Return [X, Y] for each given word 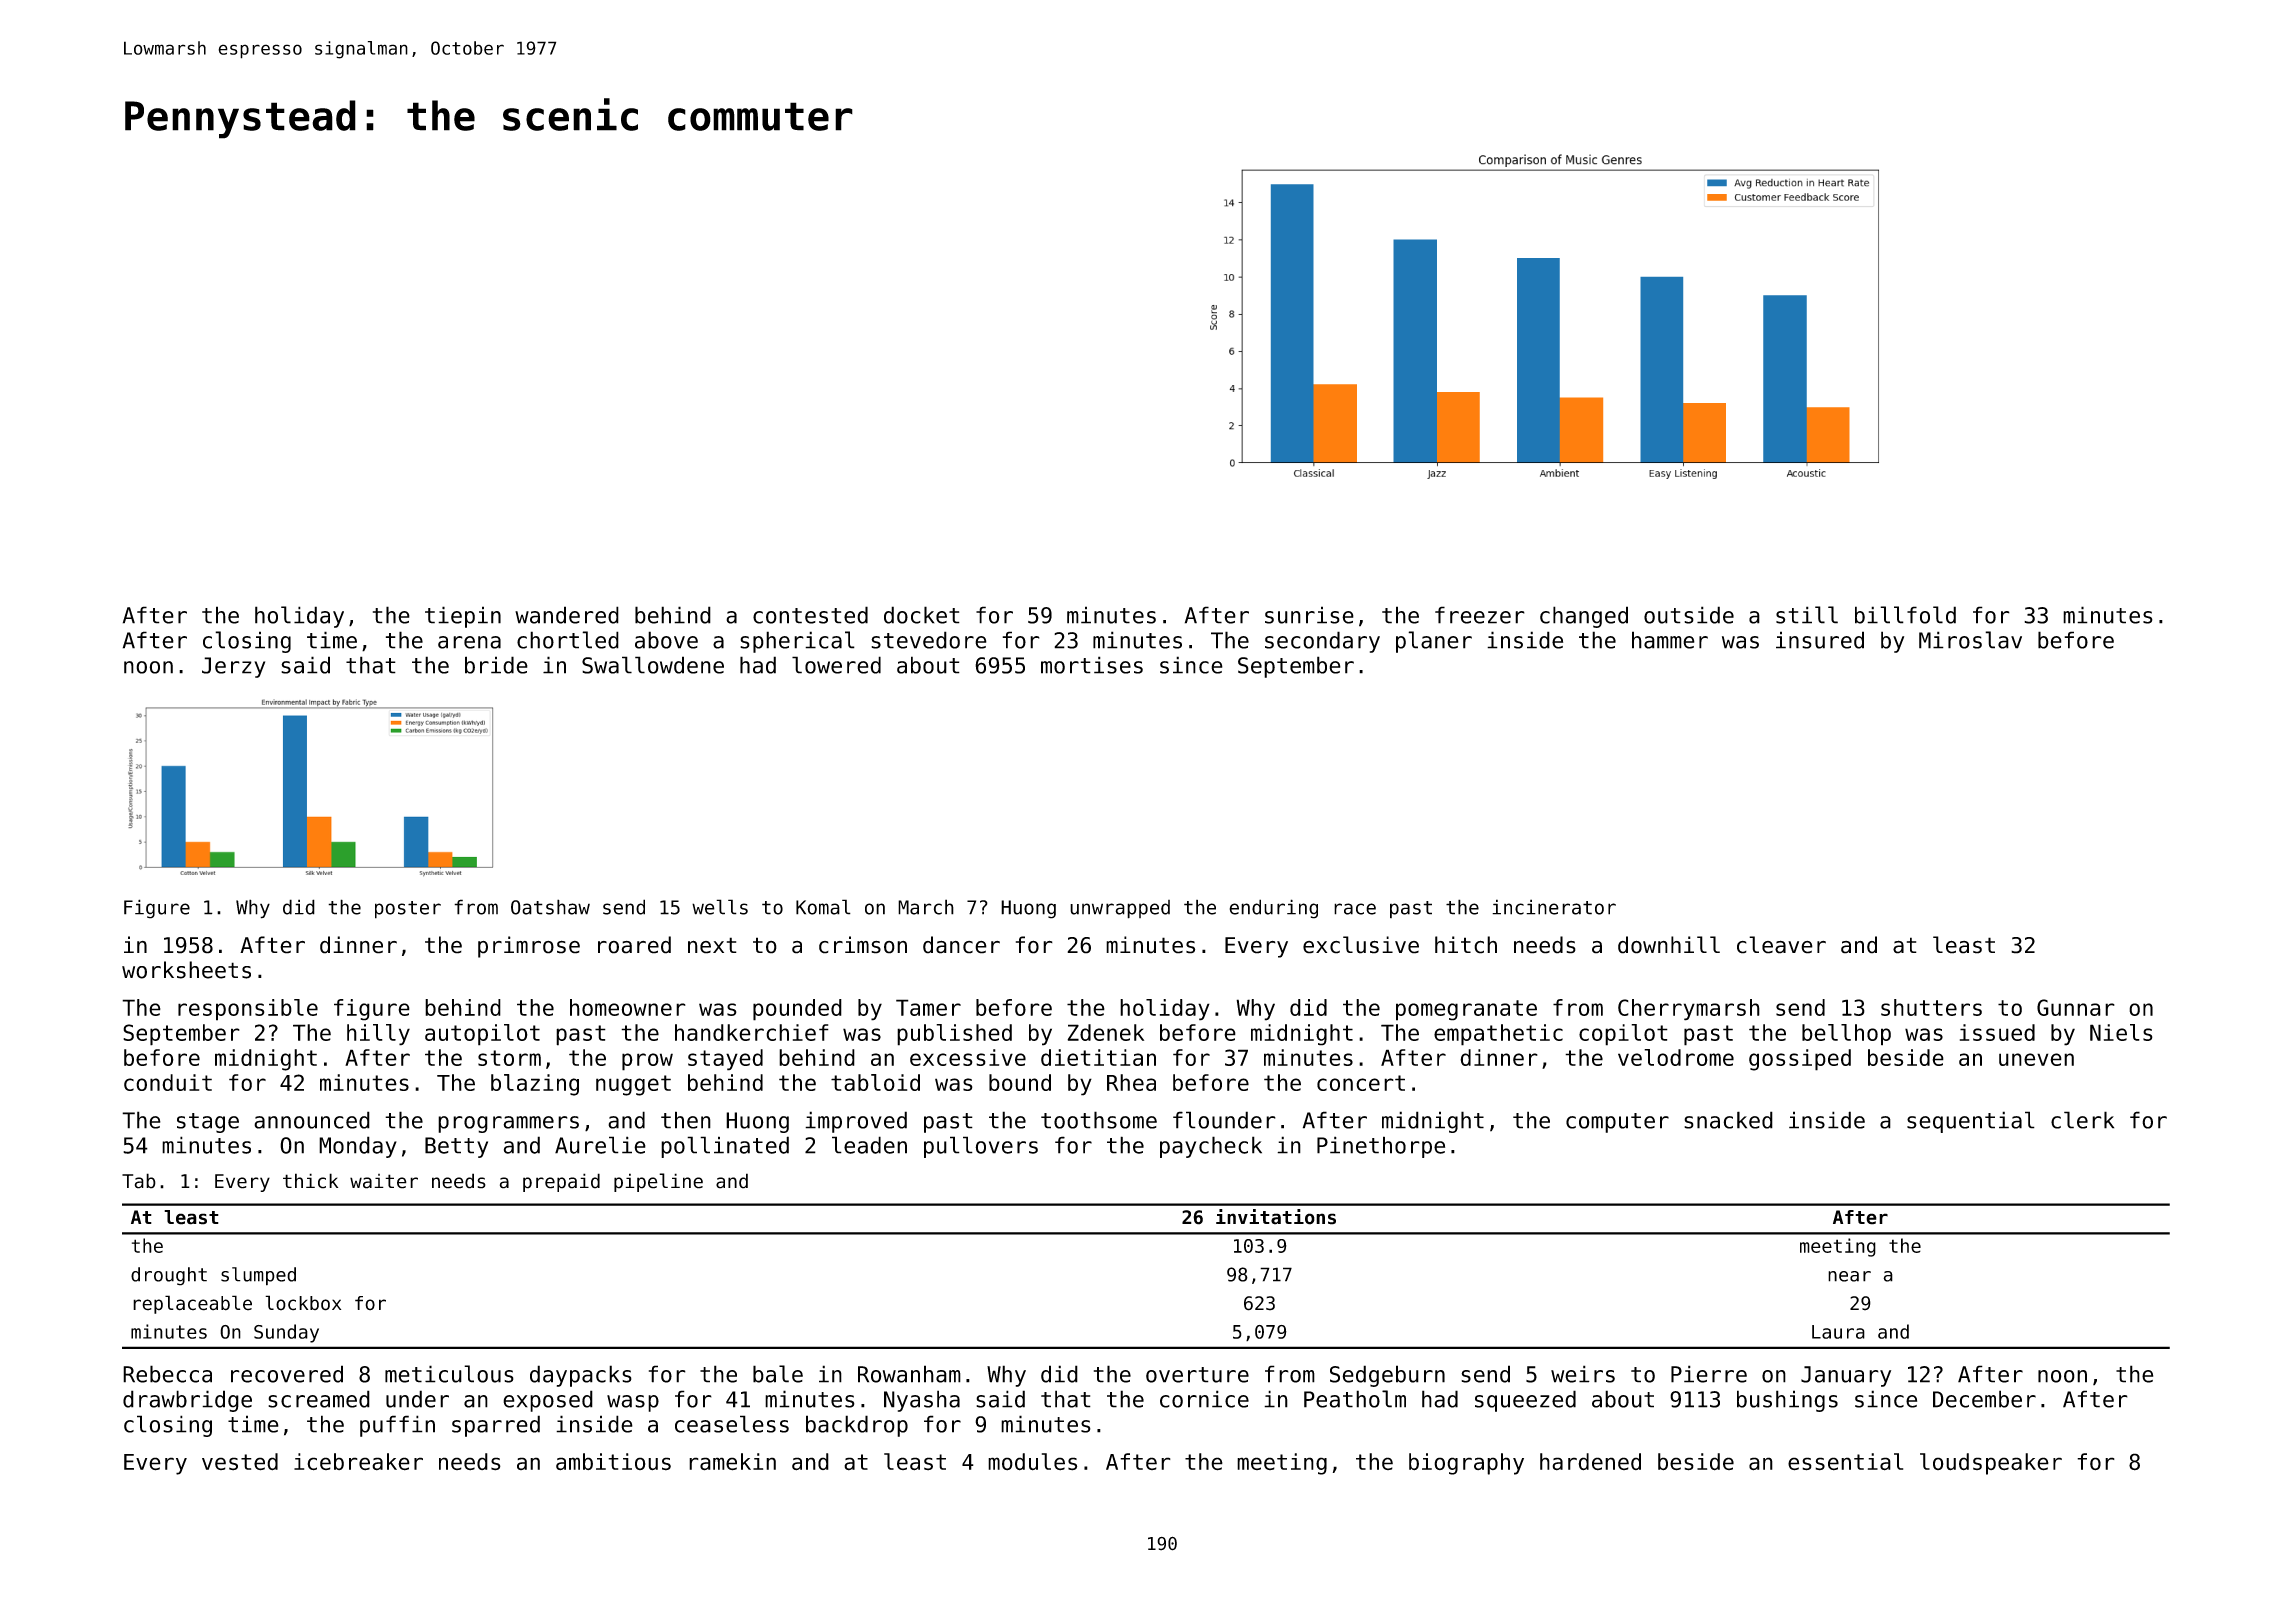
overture [1197, 1375]
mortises [1092, 665]
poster [408, 910]
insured [1820, 640]
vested [240, 1462]
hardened [1590, 1462]
